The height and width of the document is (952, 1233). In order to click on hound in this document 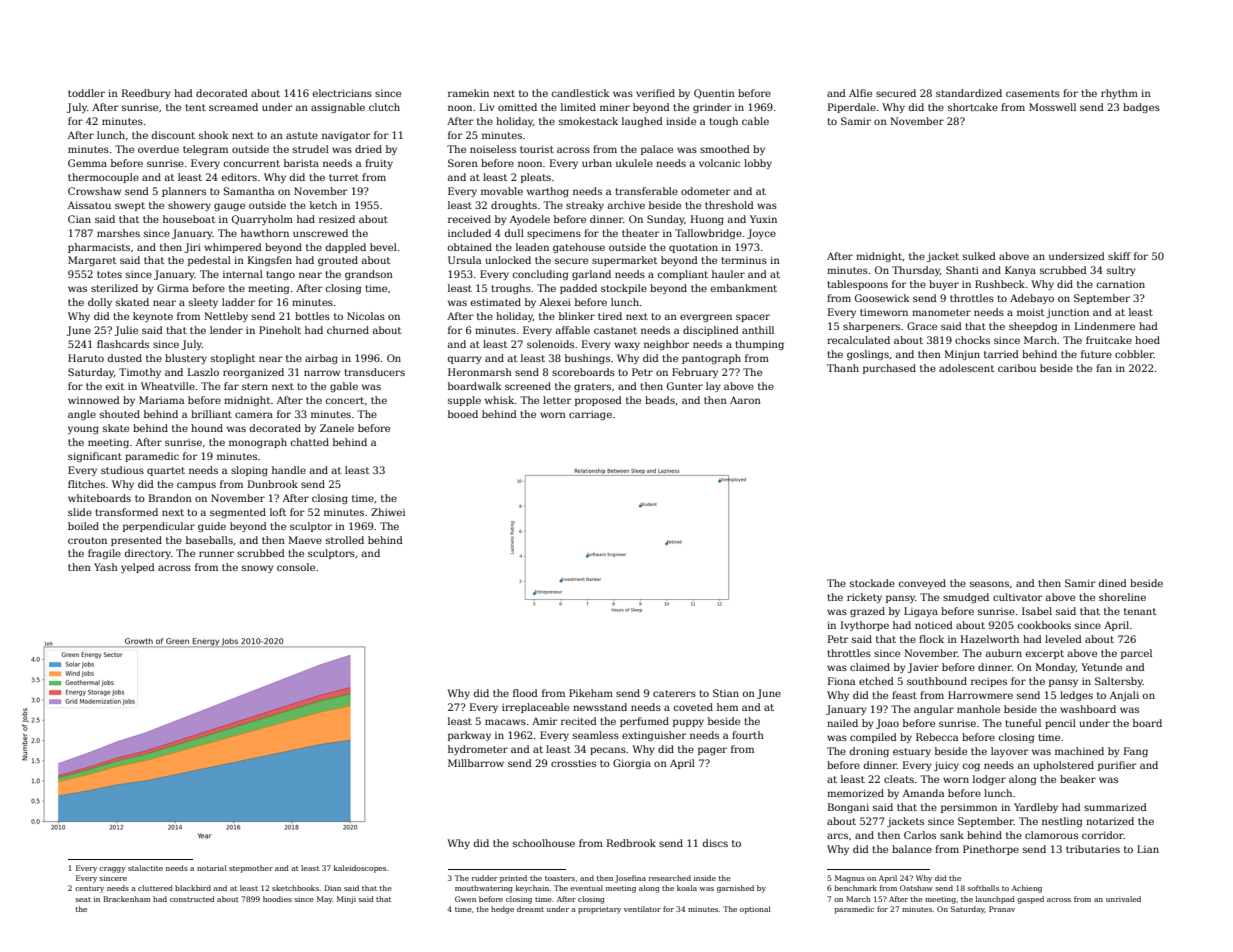, I will do `click(207, 428)`.
